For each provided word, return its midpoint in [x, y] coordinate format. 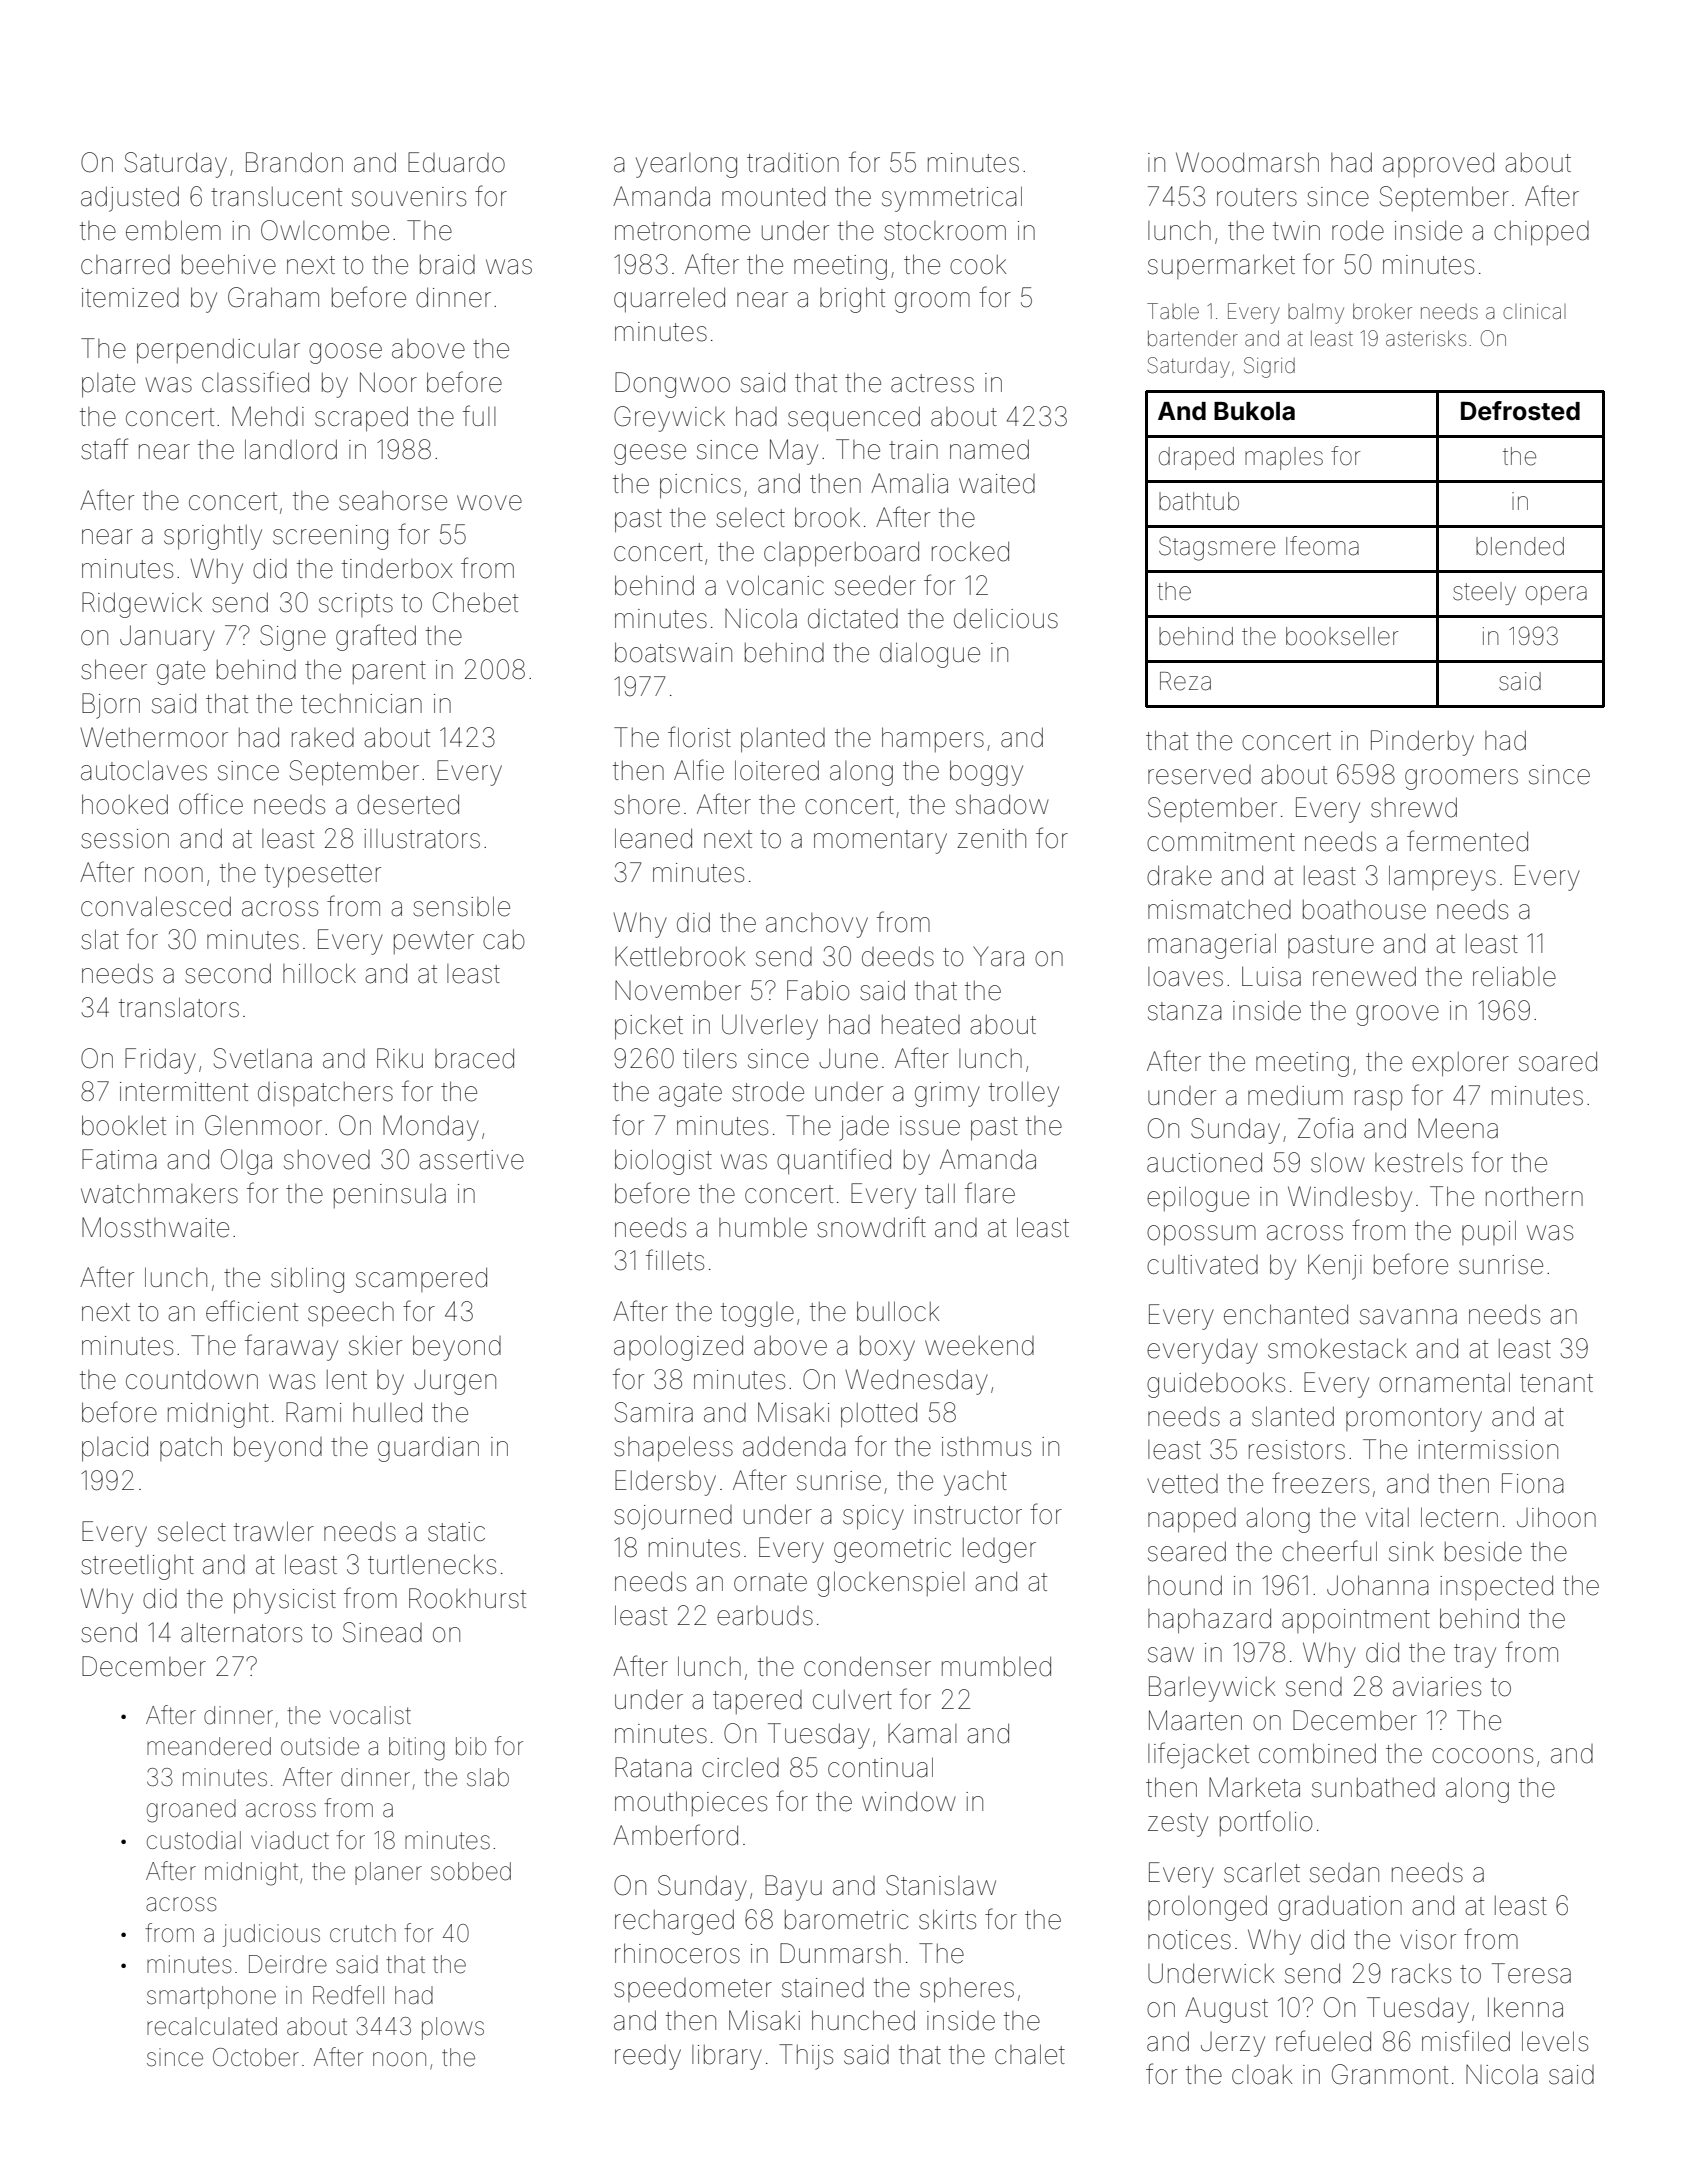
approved [1438, 164]
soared [1558, 1061]
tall [940, 1193]
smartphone [211, 1997]
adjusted [130, 199]
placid [115, 1449]
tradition [793, 163]
